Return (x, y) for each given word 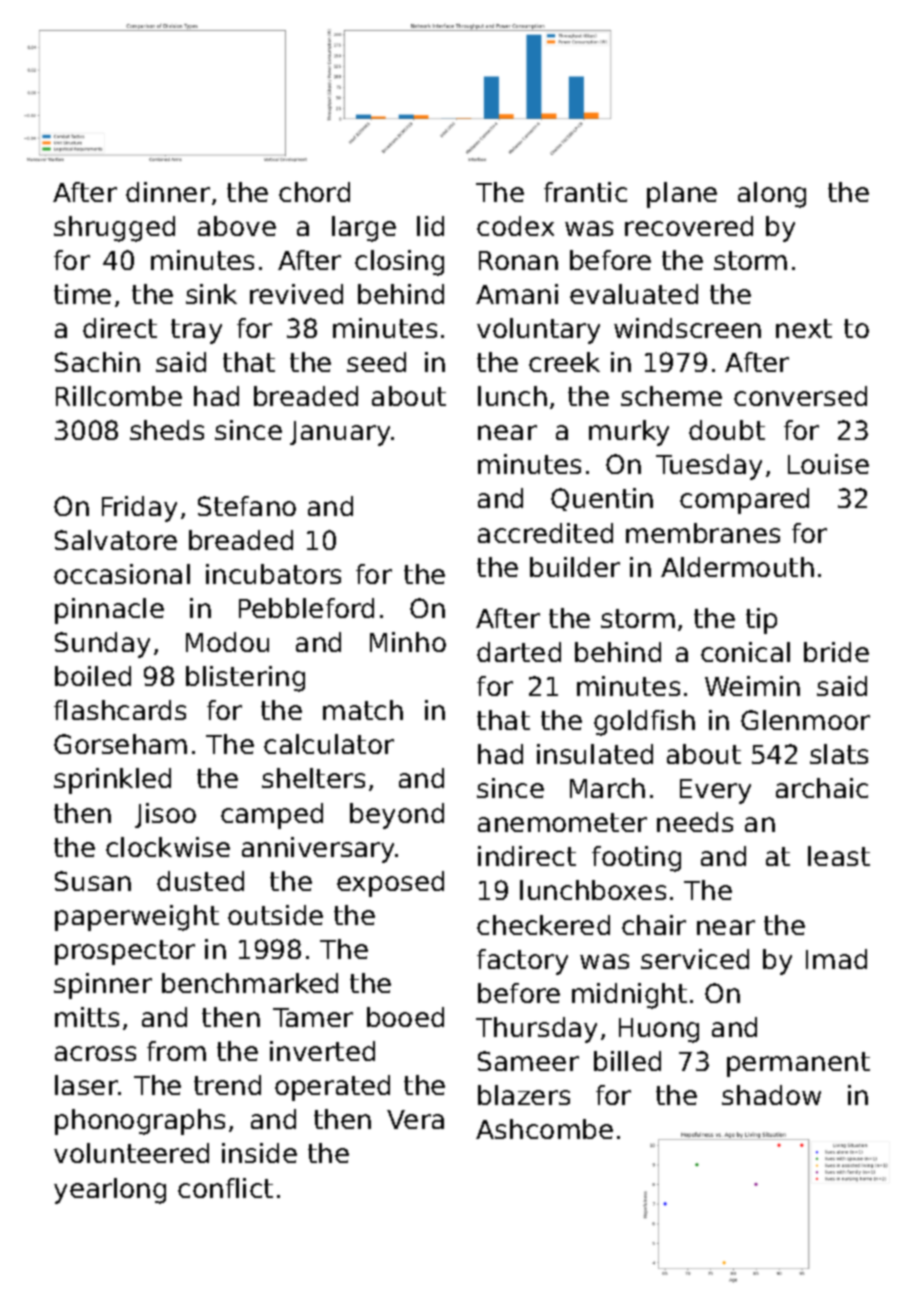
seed (376, 362)
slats (839, 754)
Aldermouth (737, 567)
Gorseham (120, 744)
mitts (87, 1017)
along (772, 195)
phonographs (140, 1122)
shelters (313, 778)
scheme (671, 396)
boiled (93, 676)
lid (430, 226)
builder (575, 567)
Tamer (313, 1017)
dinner (168, 192)
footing (636, 859)
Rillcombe (119, 396)
